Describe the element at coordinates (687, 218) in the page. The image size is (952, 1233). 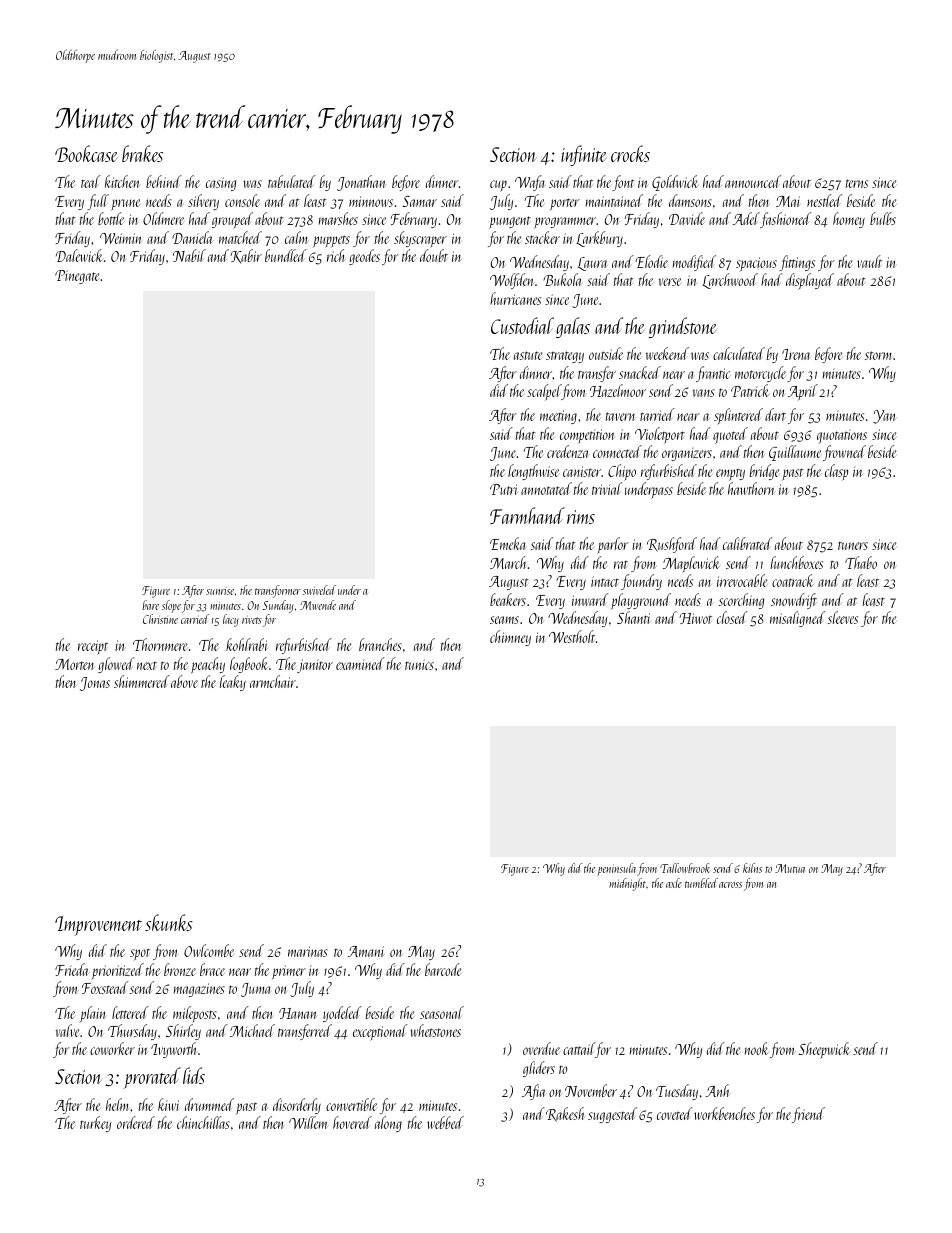
I see `Davide` at that location.
